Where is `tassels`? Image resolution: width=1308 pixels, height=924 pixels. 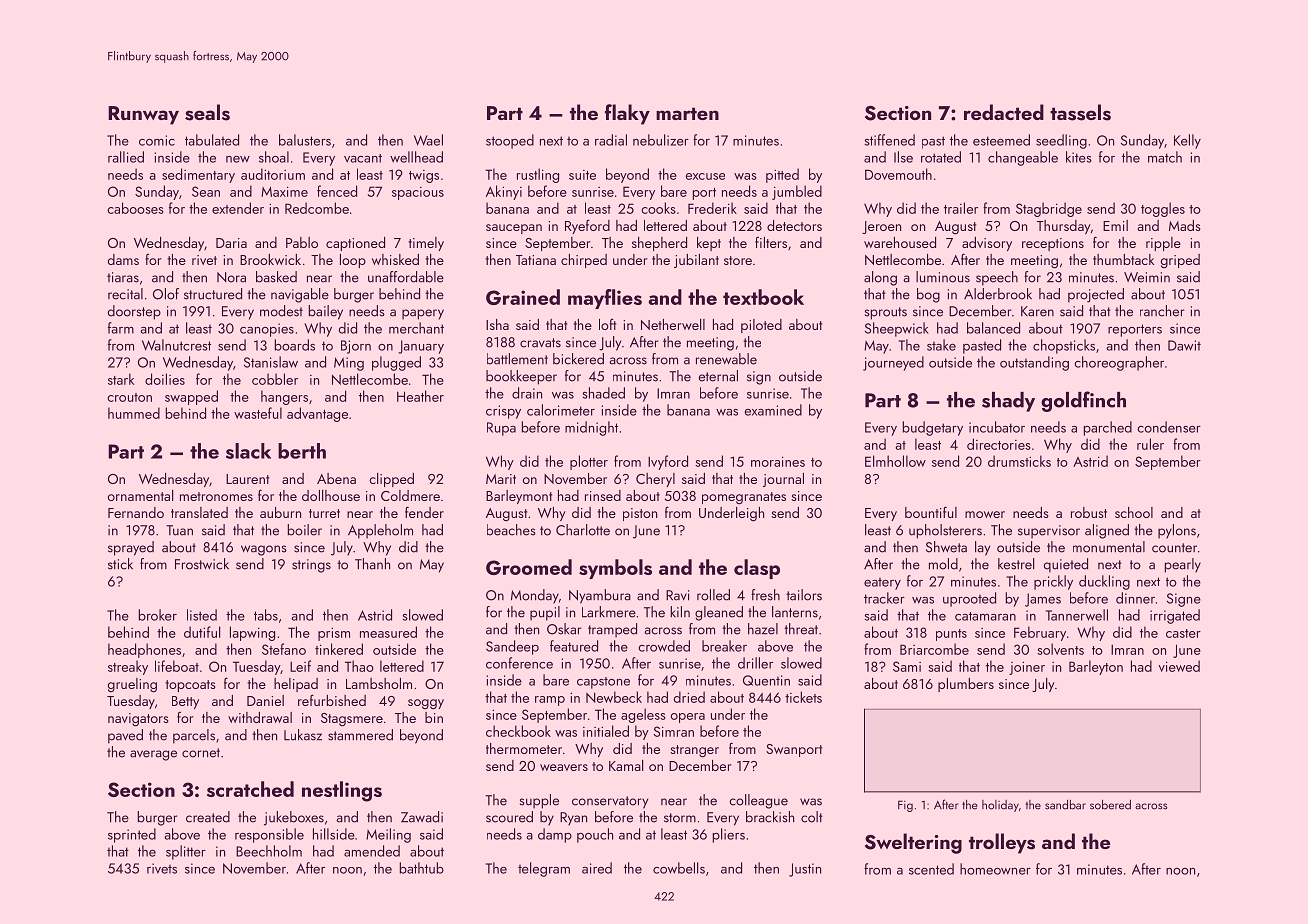
tassels is located at coordinates (1080, 112).
